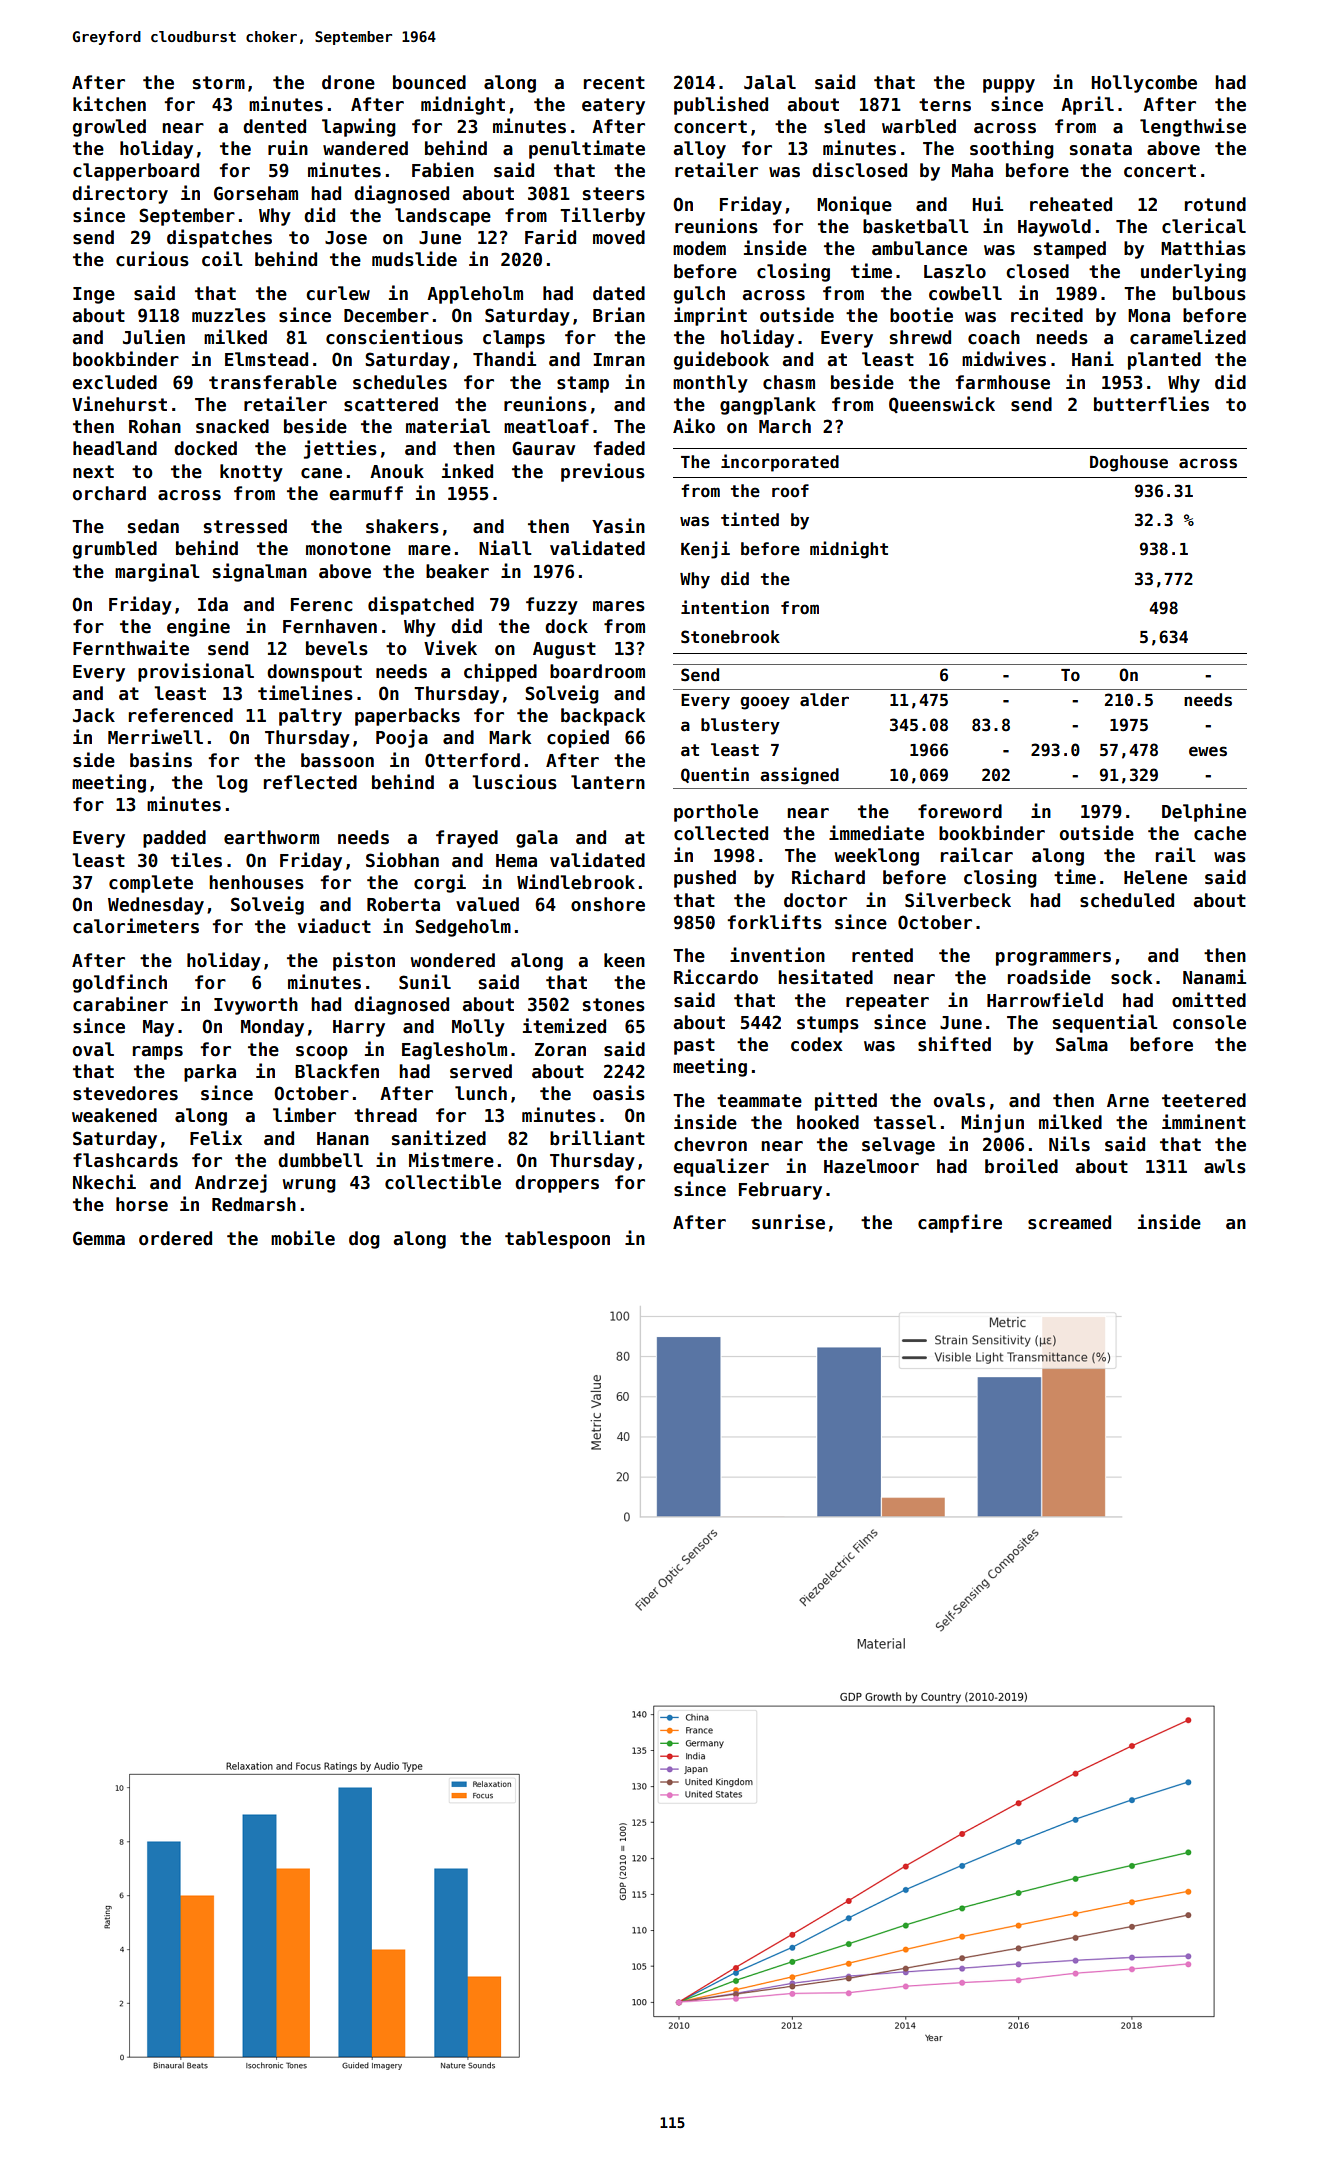 Image resolution: width=1319 pixels, height=2173 pixels. I want to click on Harry, so click(359, 1028).
